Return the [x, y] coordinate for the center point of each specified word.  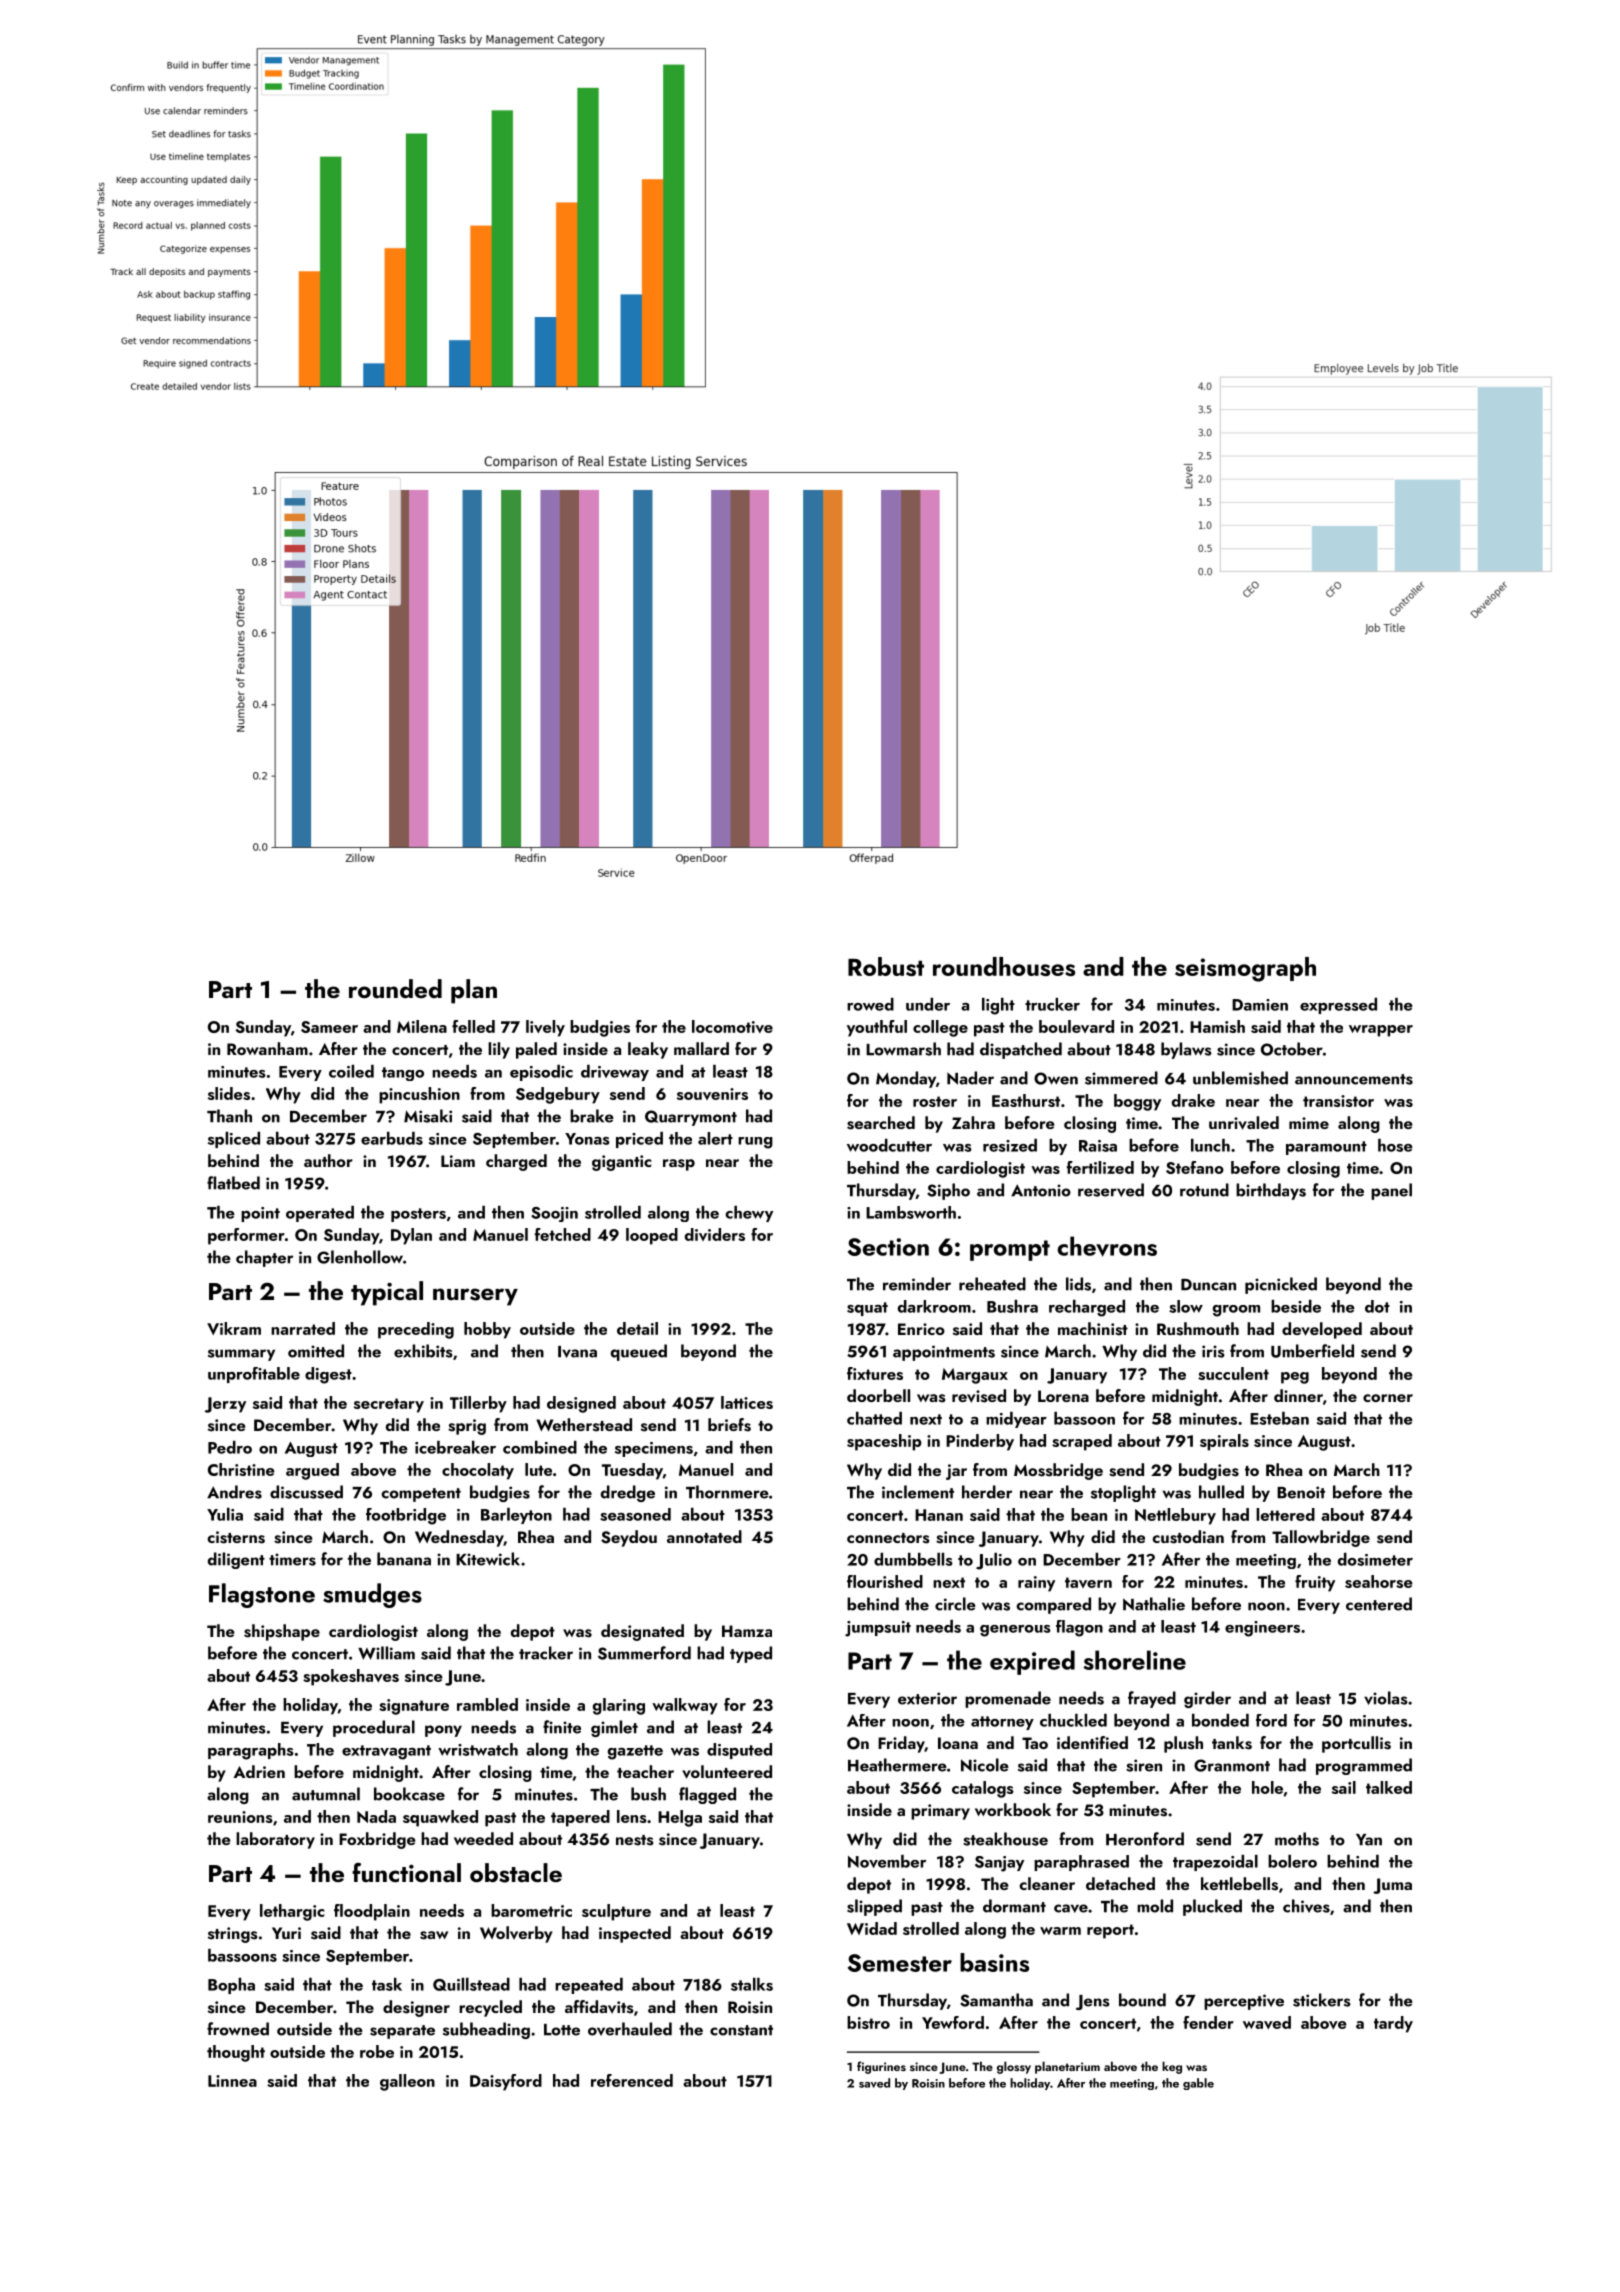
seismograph [1245, 969]
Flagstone [262, 1595]
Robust [886, 966]
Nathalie [1154, 1604]
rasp [679, 1165]
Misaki [428, 1116]
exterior [927, 1698]
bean [1089, 1514]
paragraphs [251, 1751]
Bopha [231, 1986]
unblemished [1240, 1078]
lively [545, 1028]
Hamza [747, 1631]
